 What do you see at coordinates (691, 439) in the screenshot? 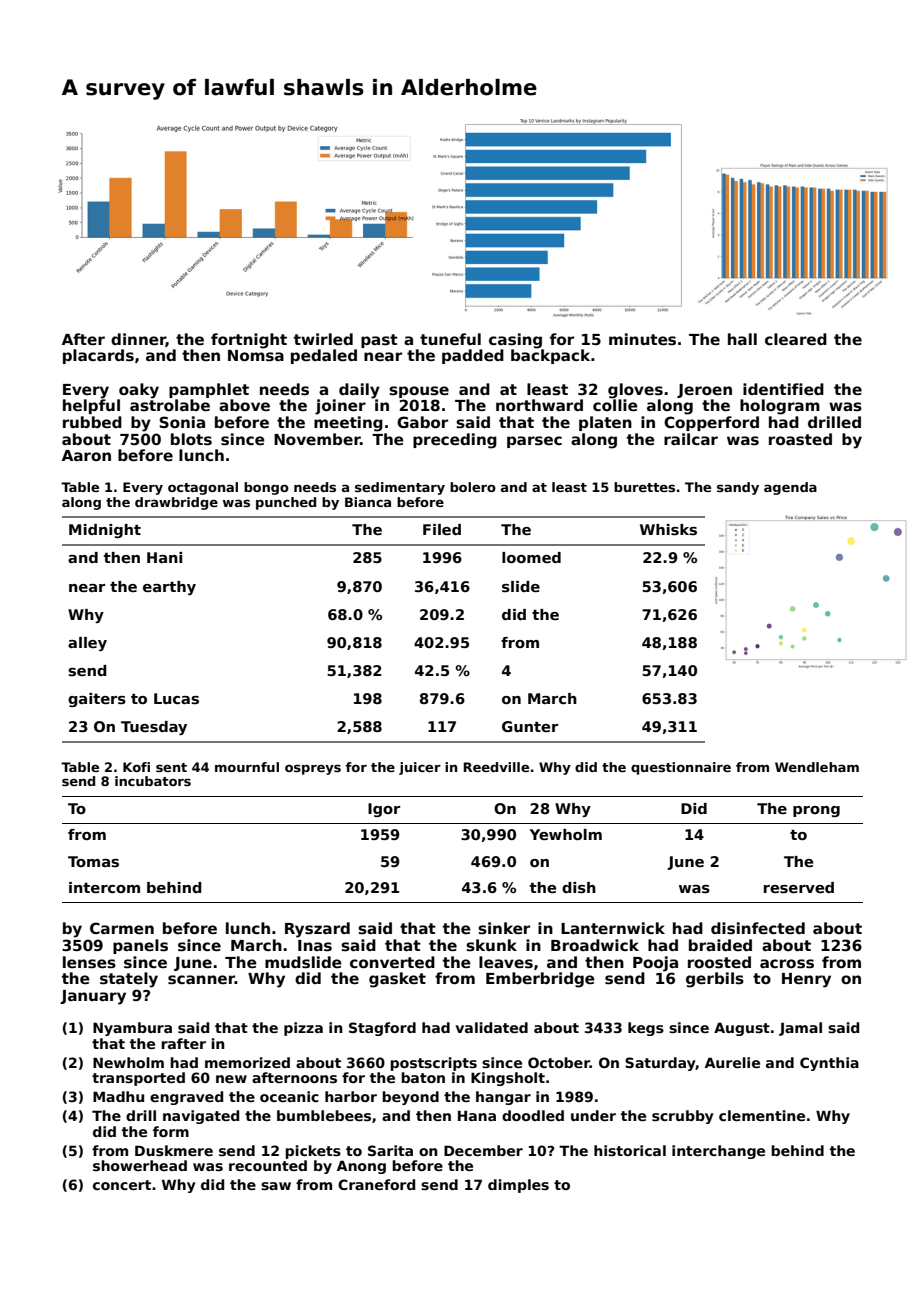
I see `railcar` at bounding box center [691, 439].
